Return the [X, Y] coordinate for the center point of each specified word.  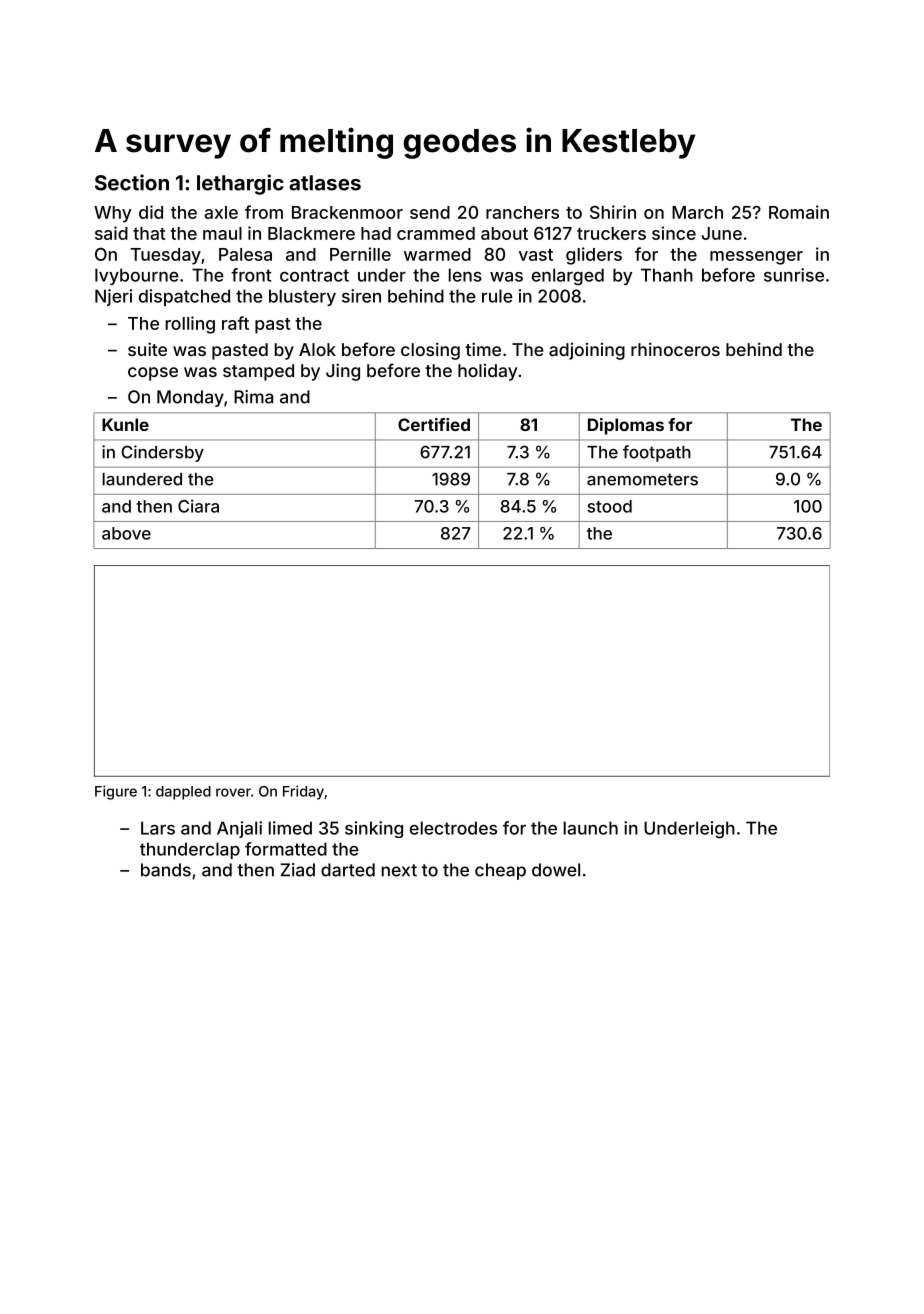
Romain [799, 212]
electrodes [453, 828]
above [126, 533]
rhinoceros [675, 349]
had [376, 233]
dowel [556, 870]
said [111, 233]
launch [591, 828]
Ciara [198, 506]
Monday [190, 398]
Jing [343, 372]
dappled [183, 793]
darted [348, 870]
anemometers [642, 479]
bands [166, 870]
